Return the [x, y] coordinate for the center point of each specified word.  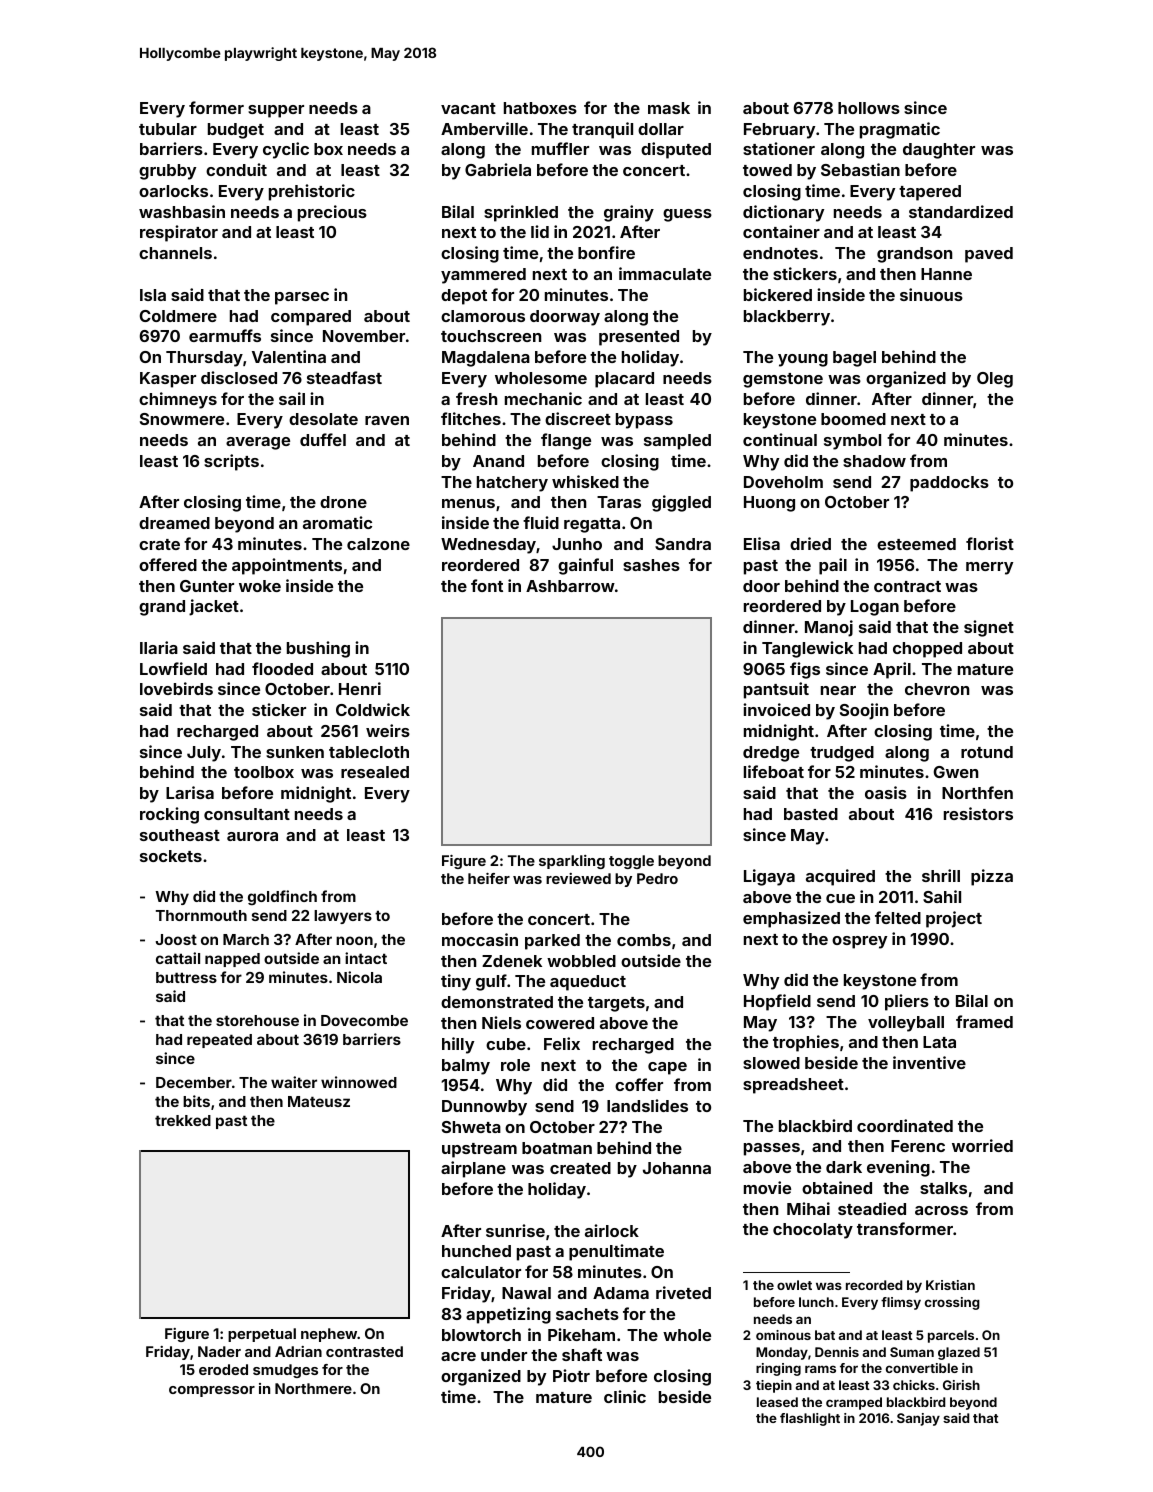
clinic [625, 1396]
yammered [483, 276]
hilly [458, 1045]
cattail [178, 958]
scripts [231, 462]
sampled [677, 442]
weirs [388, 730]
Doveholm [783, 482]
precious [332, 213]
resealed [375, 772]
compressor [212, 1391]
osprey [859, 942]
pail [833, 566]
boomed [853, 419]
